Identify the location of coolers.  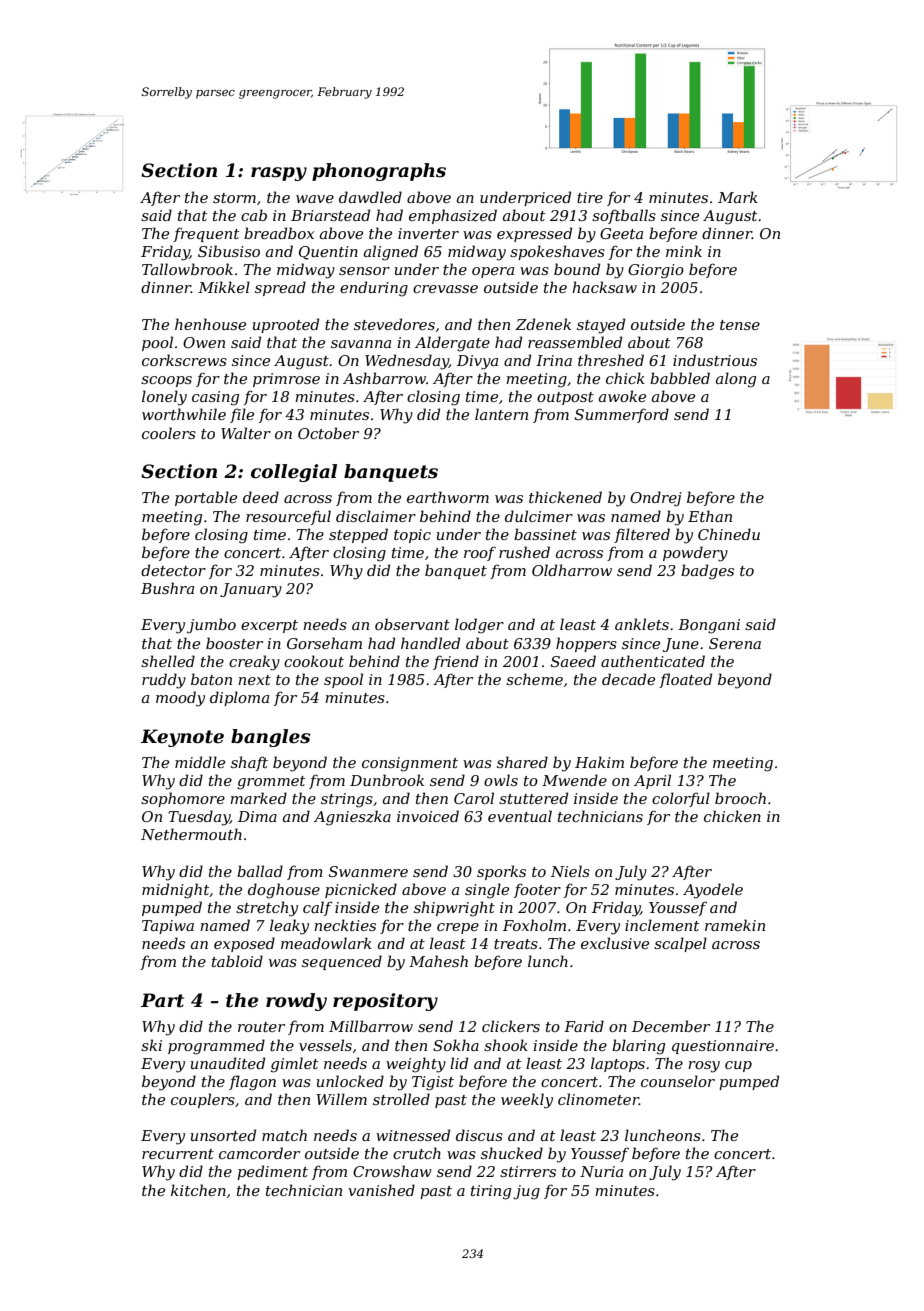
(169, 433).
